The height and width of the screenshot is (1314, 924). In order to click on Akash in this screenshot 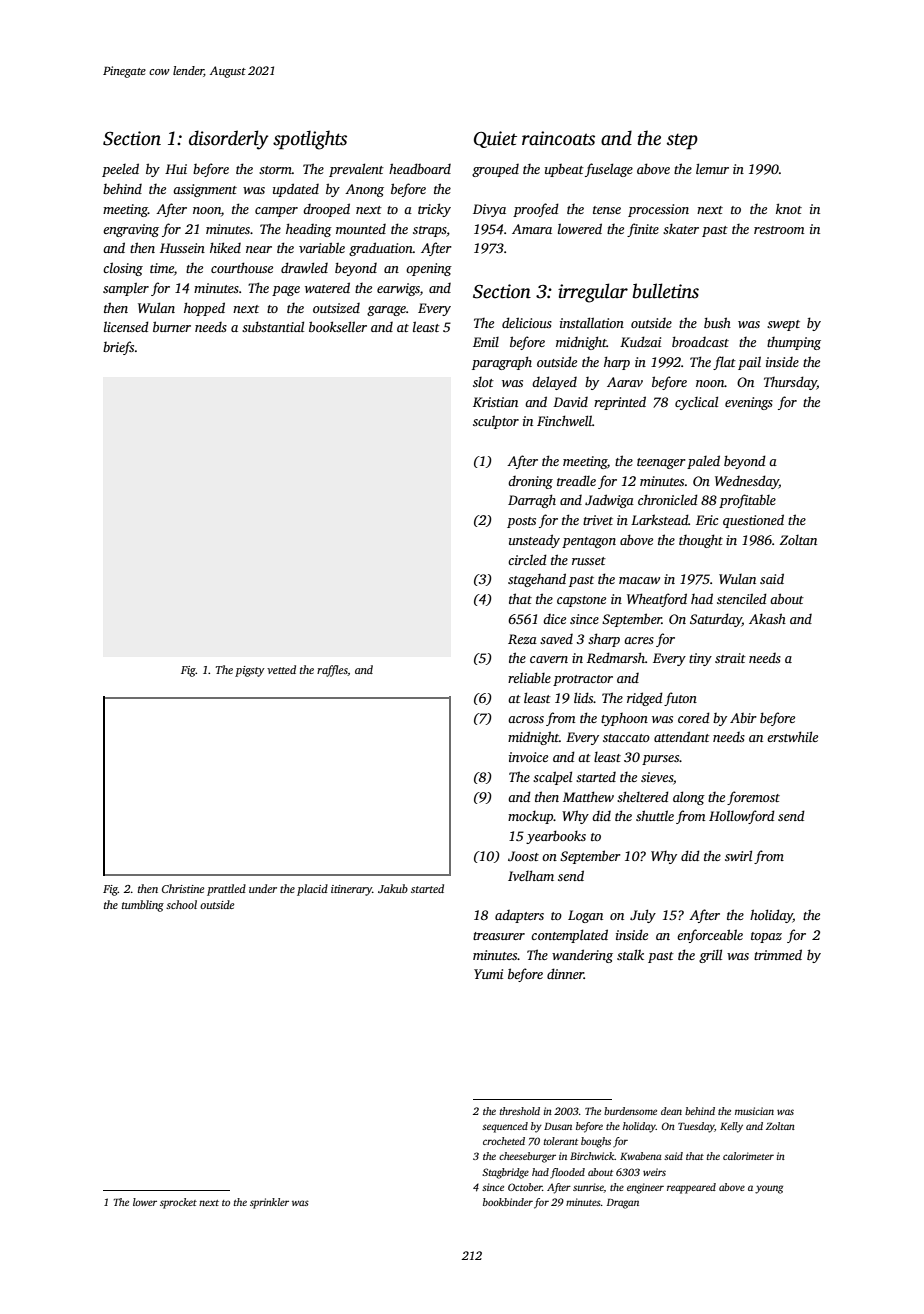, I will do `click(767, 618)`.
